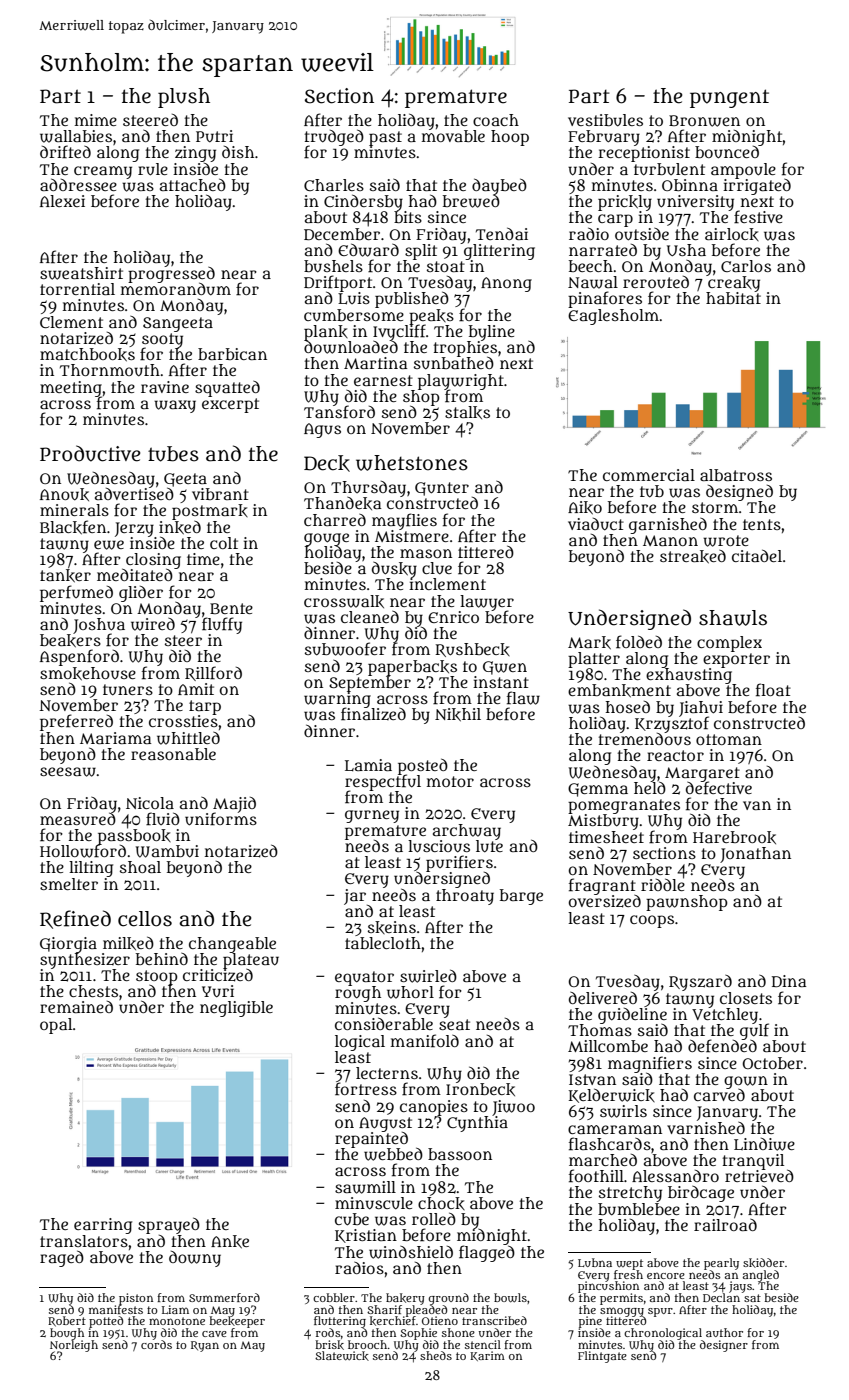 Image resolution: width=849 pixels, height=1400 pixels. Describe the element at coordinates (103, 1226) in the screenshot. I see `earring` at that location.
